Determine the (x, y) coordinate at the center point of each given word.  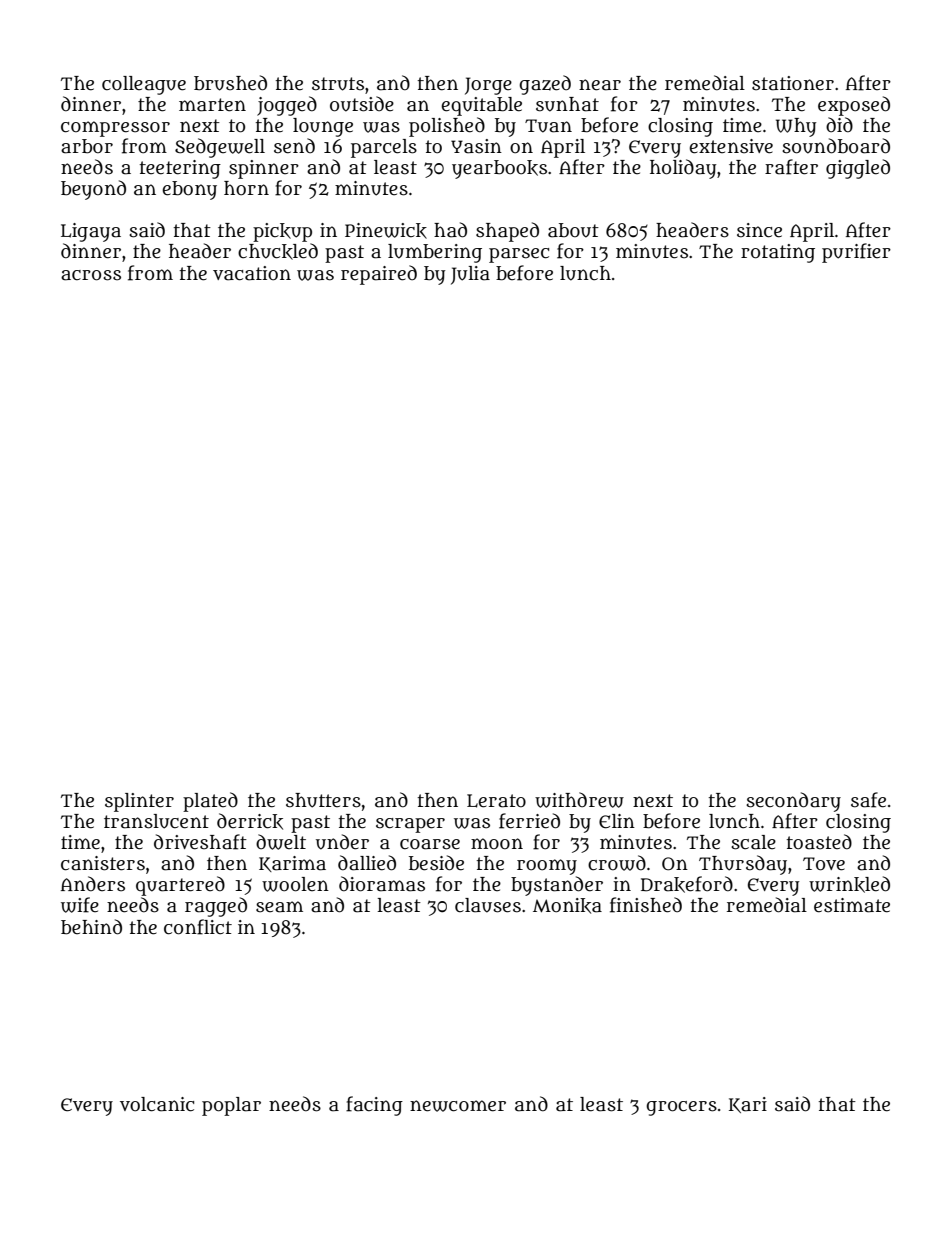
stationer (793, 83)
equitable (481, 106)
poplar (231, 1106)
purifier (856, 253)
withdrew (579, 800)
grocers (681, 1108)
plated (210, 802)
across (91, 275)
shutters (323, 800)
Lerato (496, 801)
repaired (379, 275)
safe (868, 800)
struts (338, 84)
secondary (793, 802)
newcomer (458, 1106)
